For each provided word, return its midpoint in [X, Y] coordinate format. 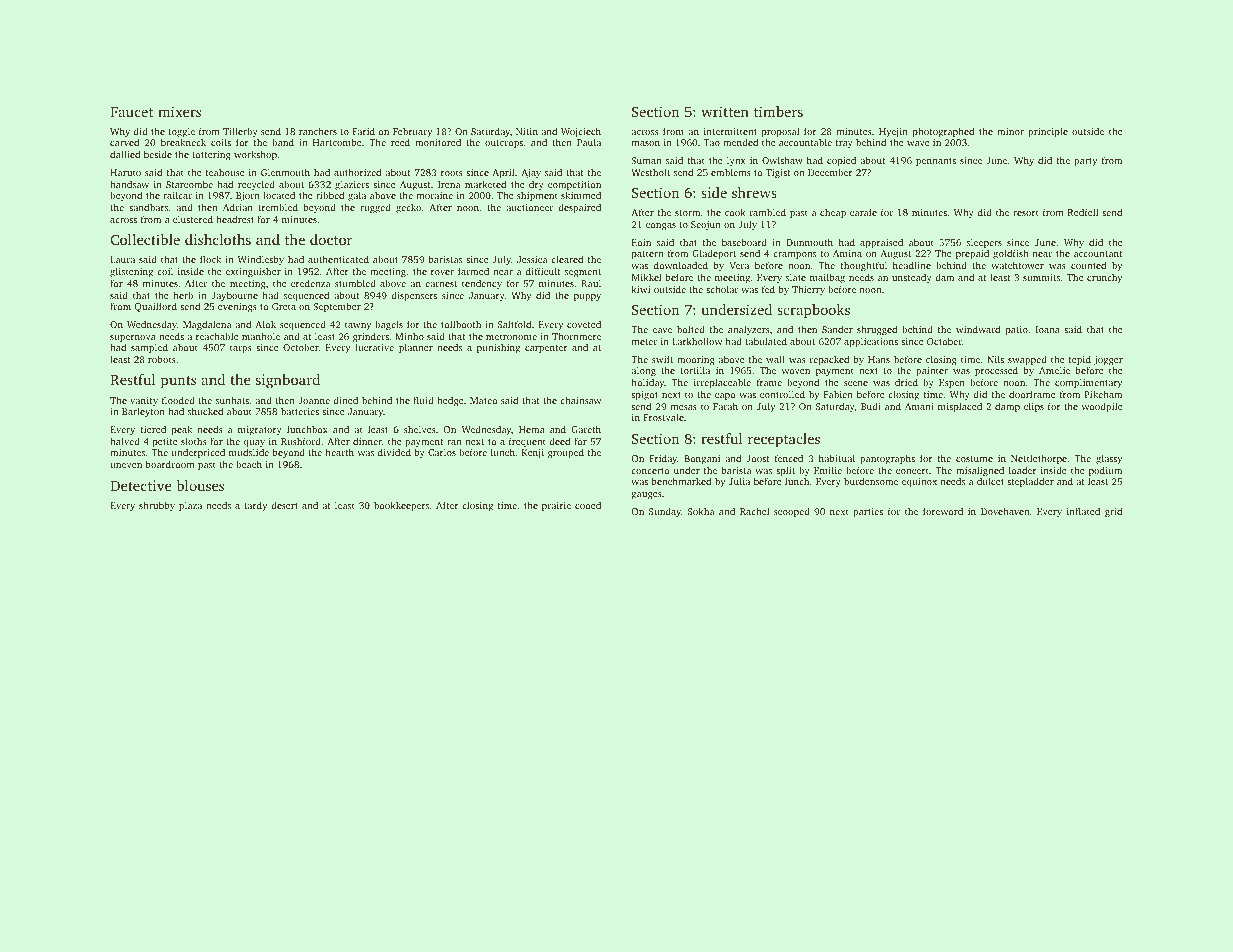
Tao [711, 142]
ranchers [318, 131]
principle [1048, 132]
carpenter [546, 349]
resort [1026, 213]
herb [183, 295]
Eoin [641, 242]
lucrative [374, 347]
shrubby [157, 506]
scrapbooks [813, 311]
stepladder [1030, 482]
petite [165, 442]
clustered [193, 219]
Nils [995, 359]
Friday [663, 459]
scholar [722, 289]
